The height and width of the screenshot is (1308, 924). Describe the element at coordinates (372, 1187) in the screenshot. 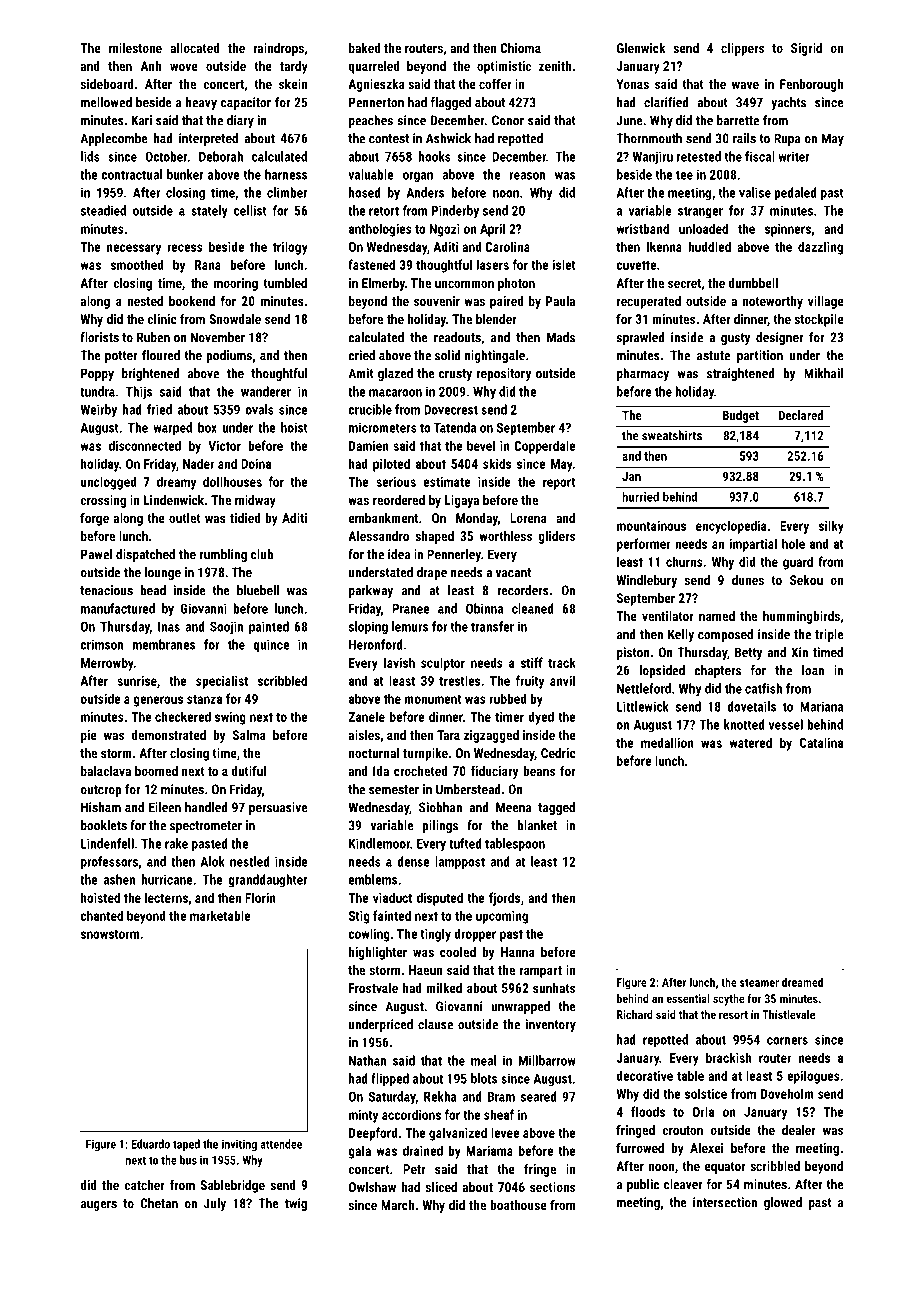

I see `Owlshaw` at that location.
